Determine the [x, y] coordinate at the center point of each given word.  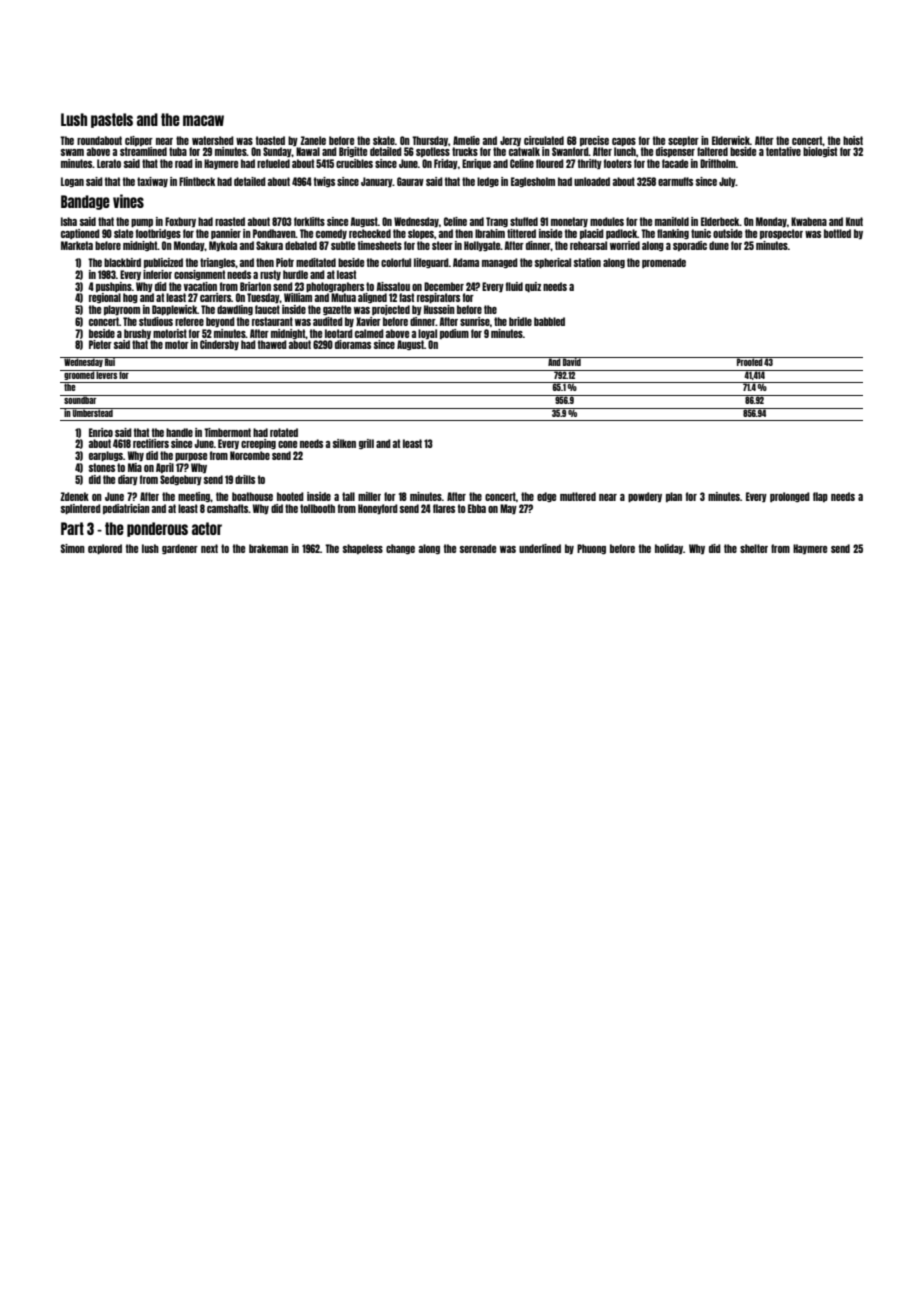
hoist [853, 140]
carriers [215, 297]
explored [105, 549]
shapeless [363, 549]
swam [72, 152]
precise [594, 141]
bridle [520, 321]
